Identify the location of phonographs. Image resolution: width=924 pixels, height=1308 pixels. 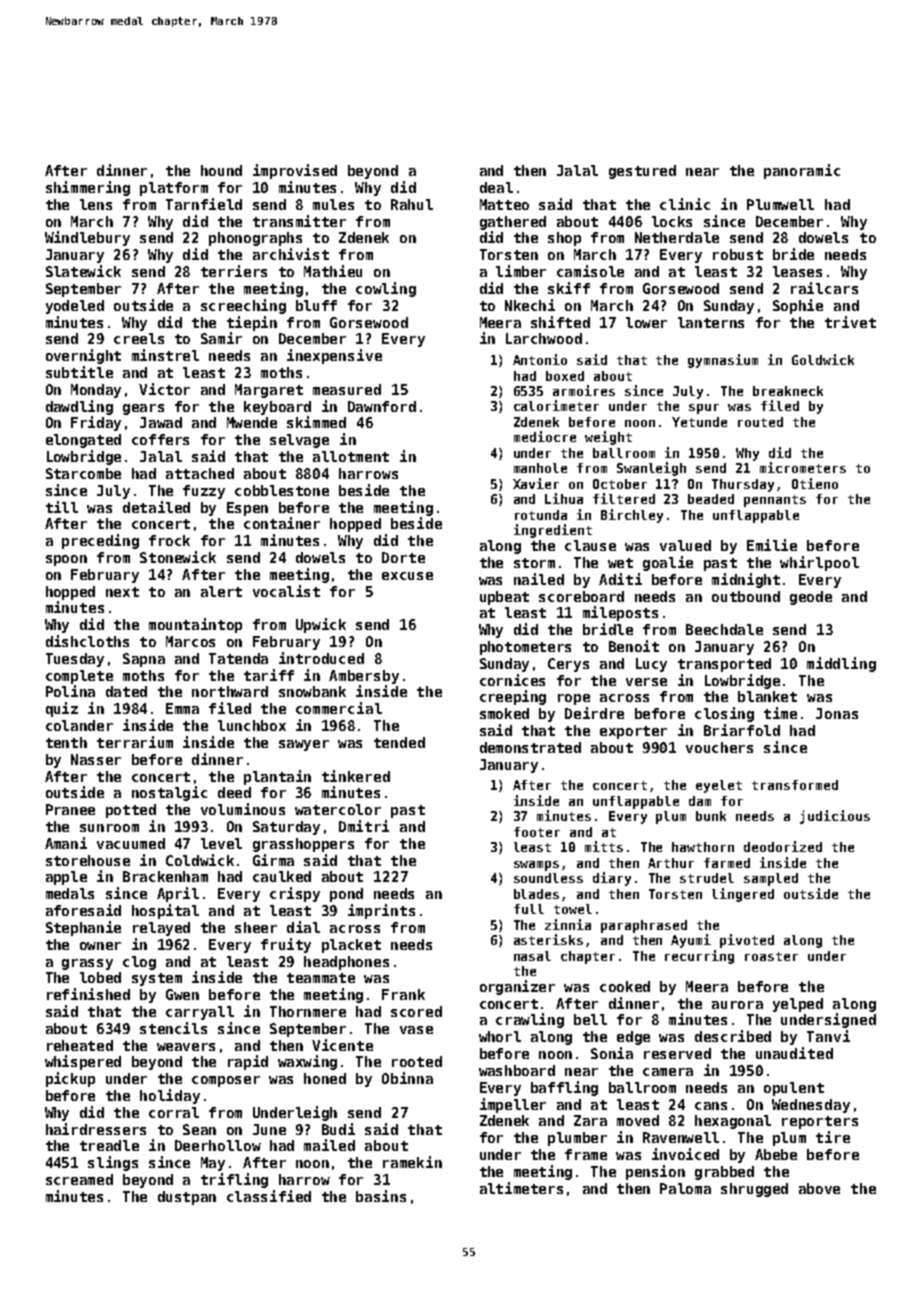
(255, 239).
